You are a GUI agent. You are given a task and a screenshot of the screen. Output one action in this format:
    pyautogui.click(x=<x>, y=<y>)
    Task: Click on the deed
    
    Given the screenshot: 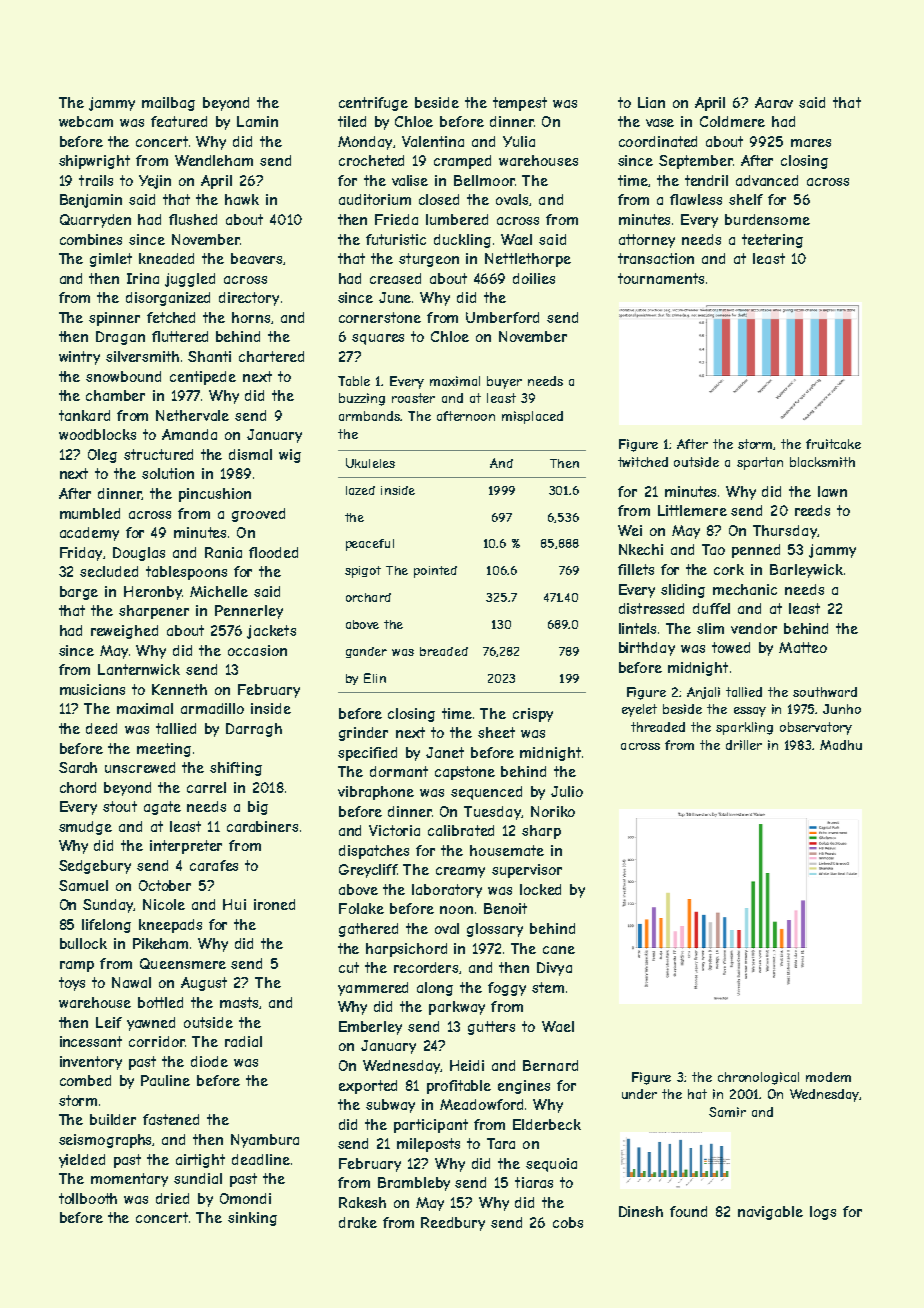 What is the action you would take?
    pyautogui.click(x=101, y=728)
